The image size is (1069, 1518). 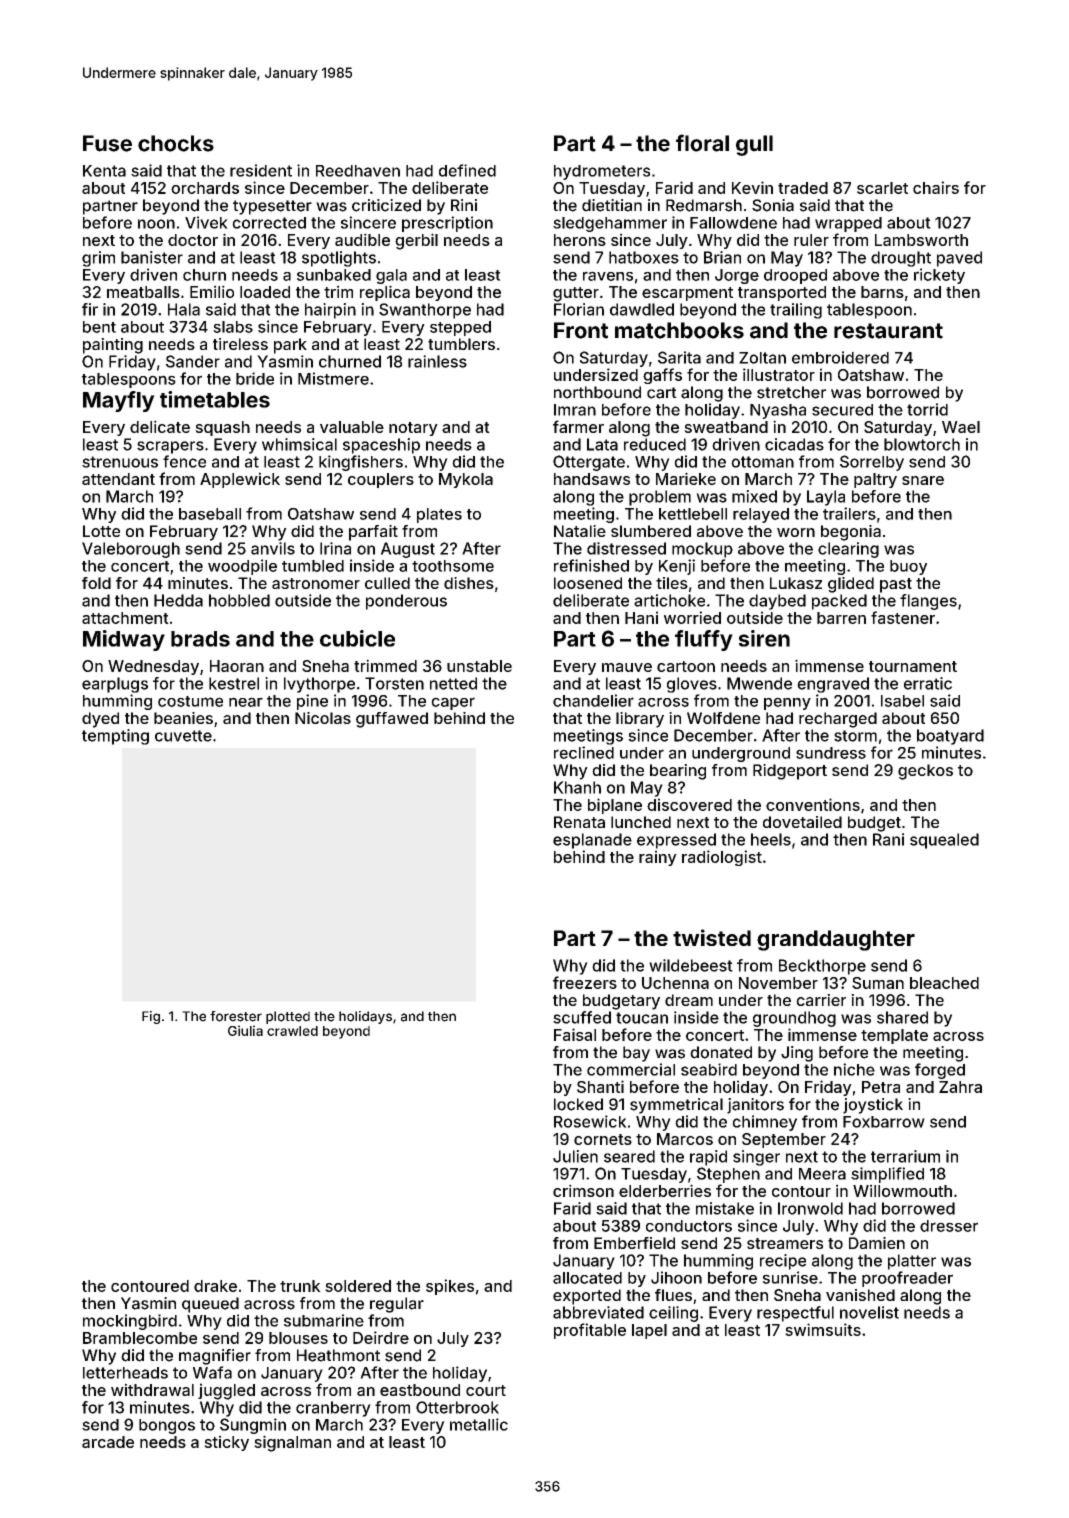 I want to click on chocks, so click(x=176, y=143).
